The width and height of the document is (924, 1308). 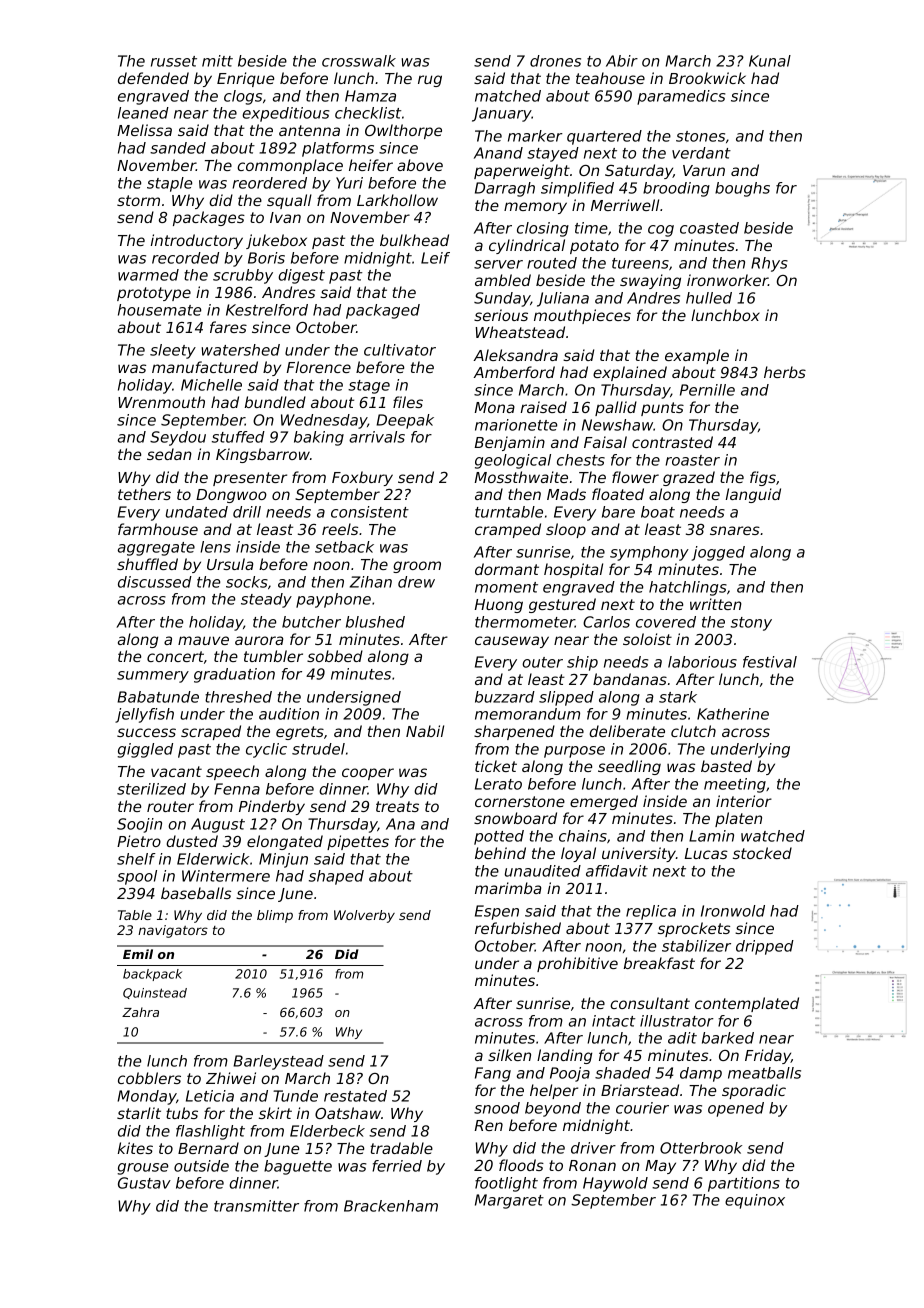 I want to click on Florence, so click(x=319, y=367).
